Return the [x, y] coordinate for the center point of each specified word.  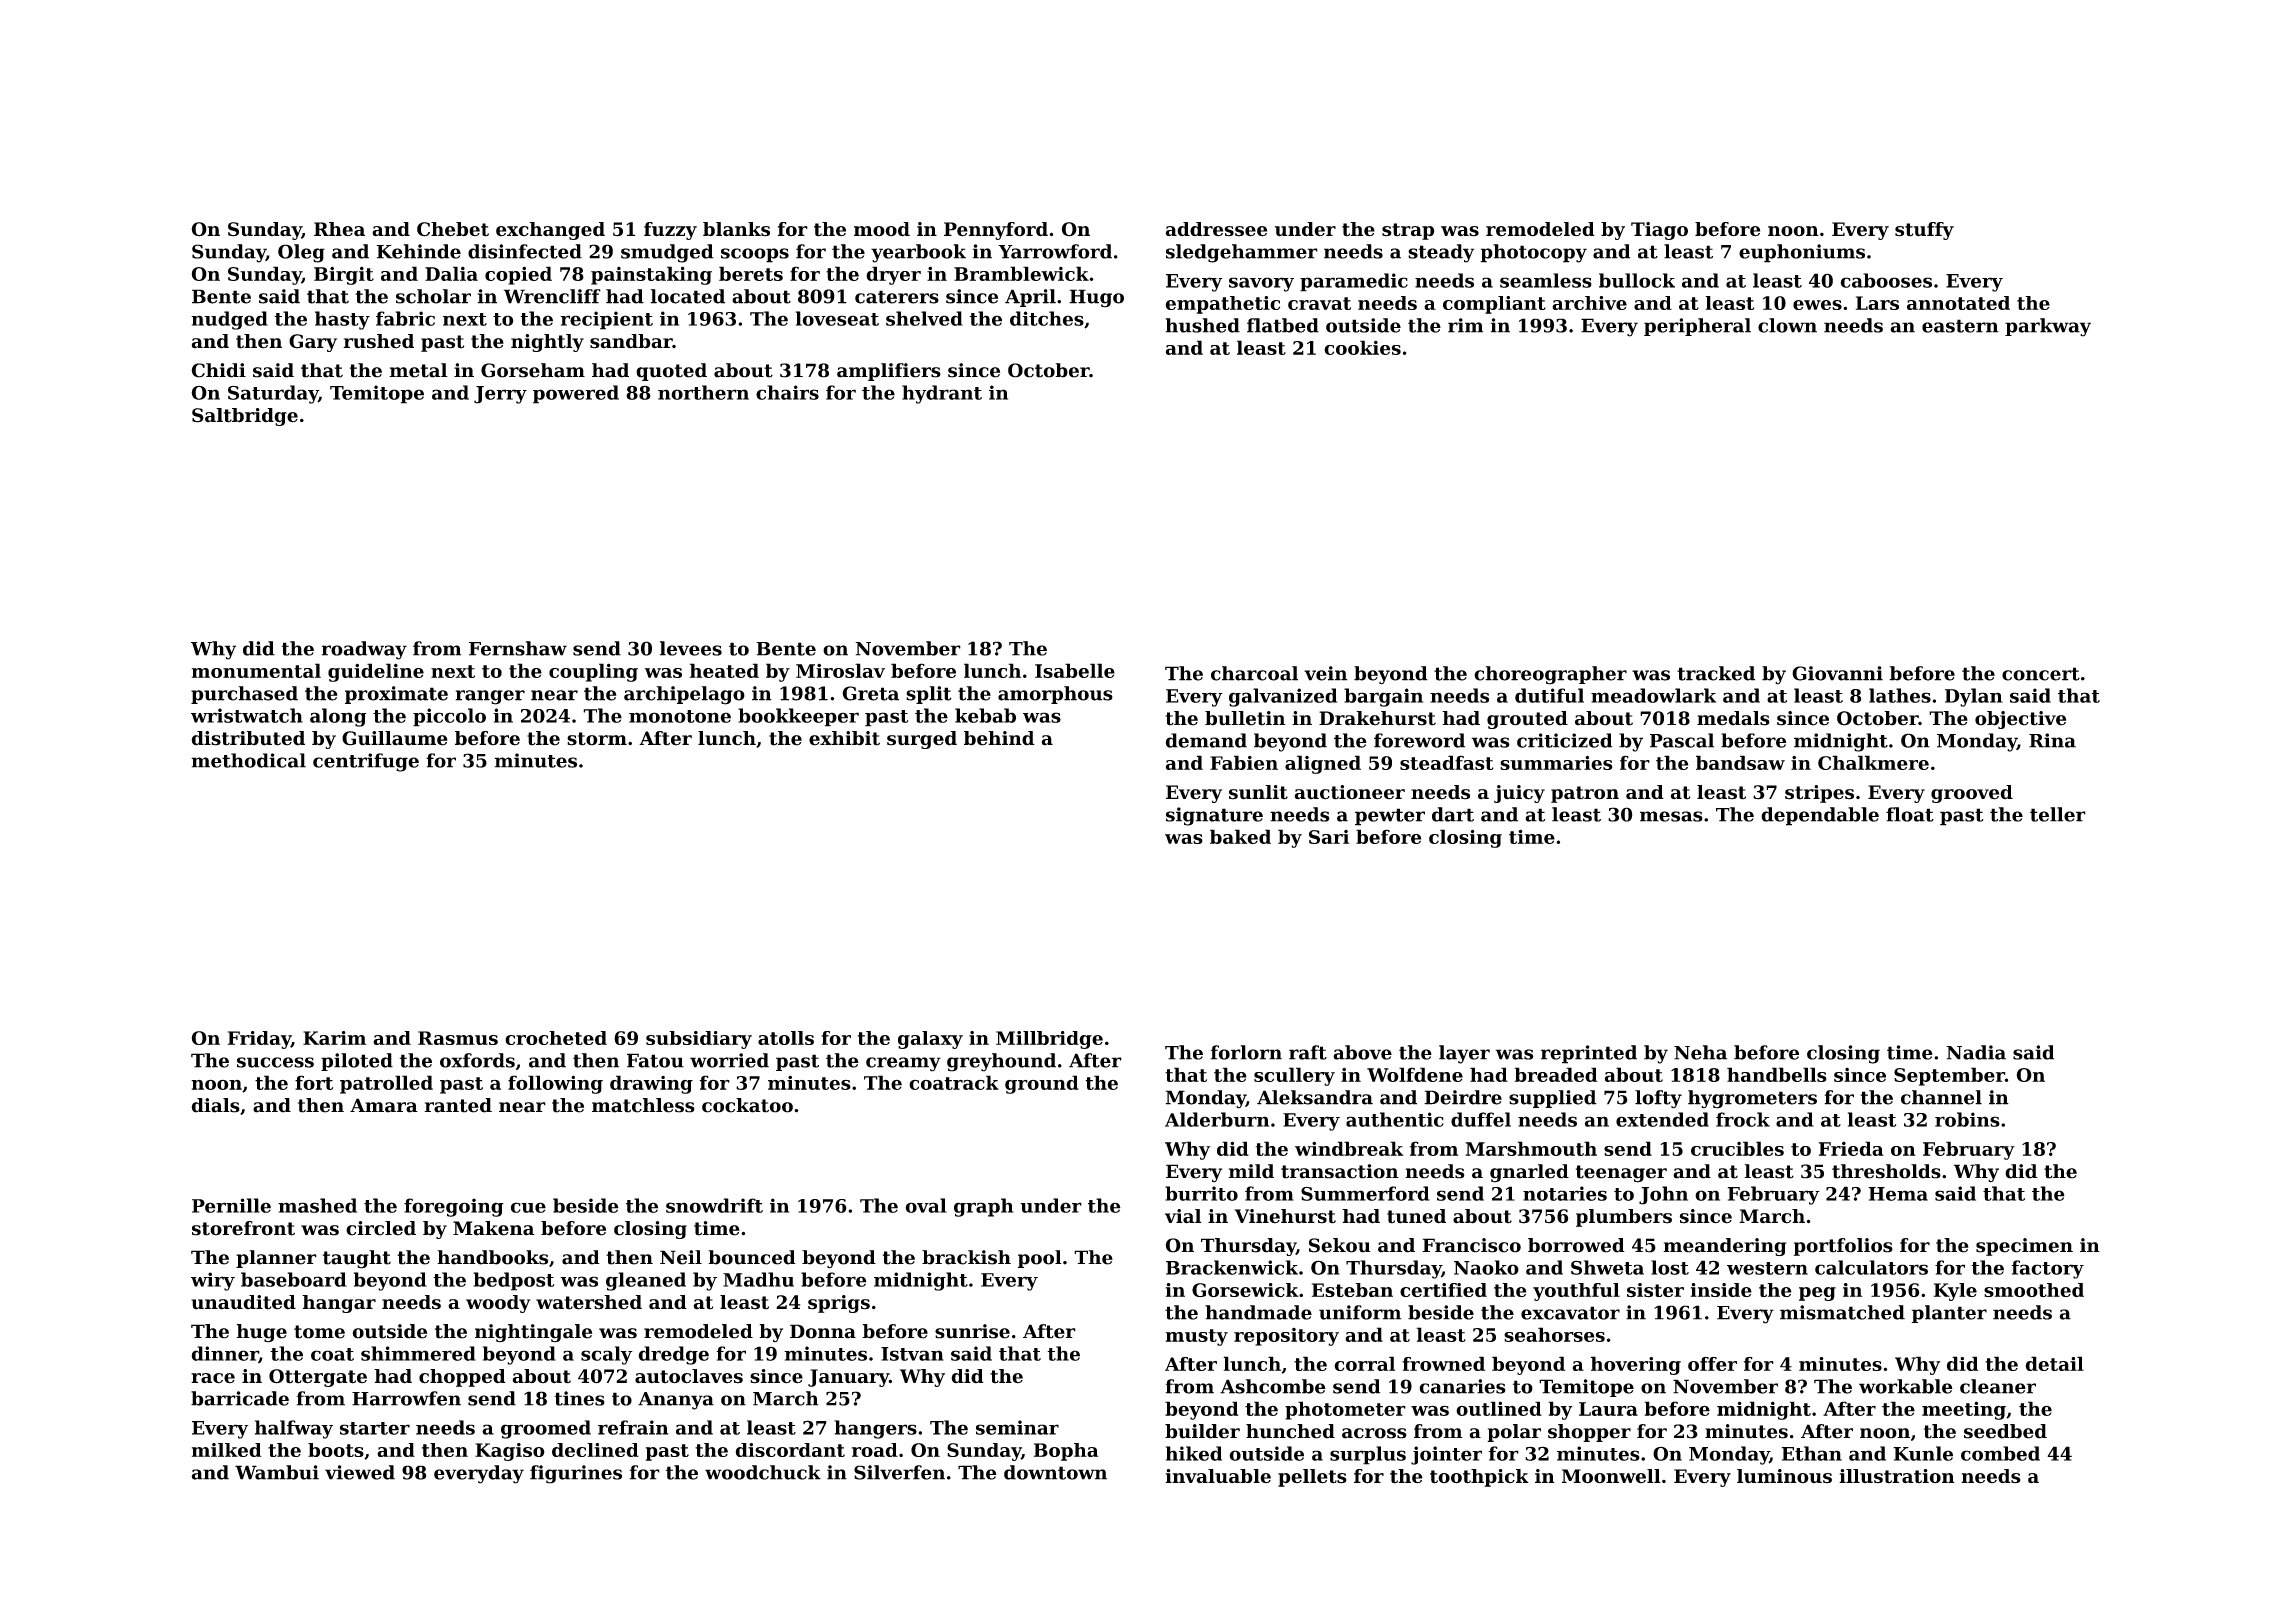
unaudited [243, 1302]
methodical [248, 760]
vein [1326, 673]
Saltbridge [245, 417]
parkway [2048, 327]
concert [2041, 674]
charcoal [1254, 673]
